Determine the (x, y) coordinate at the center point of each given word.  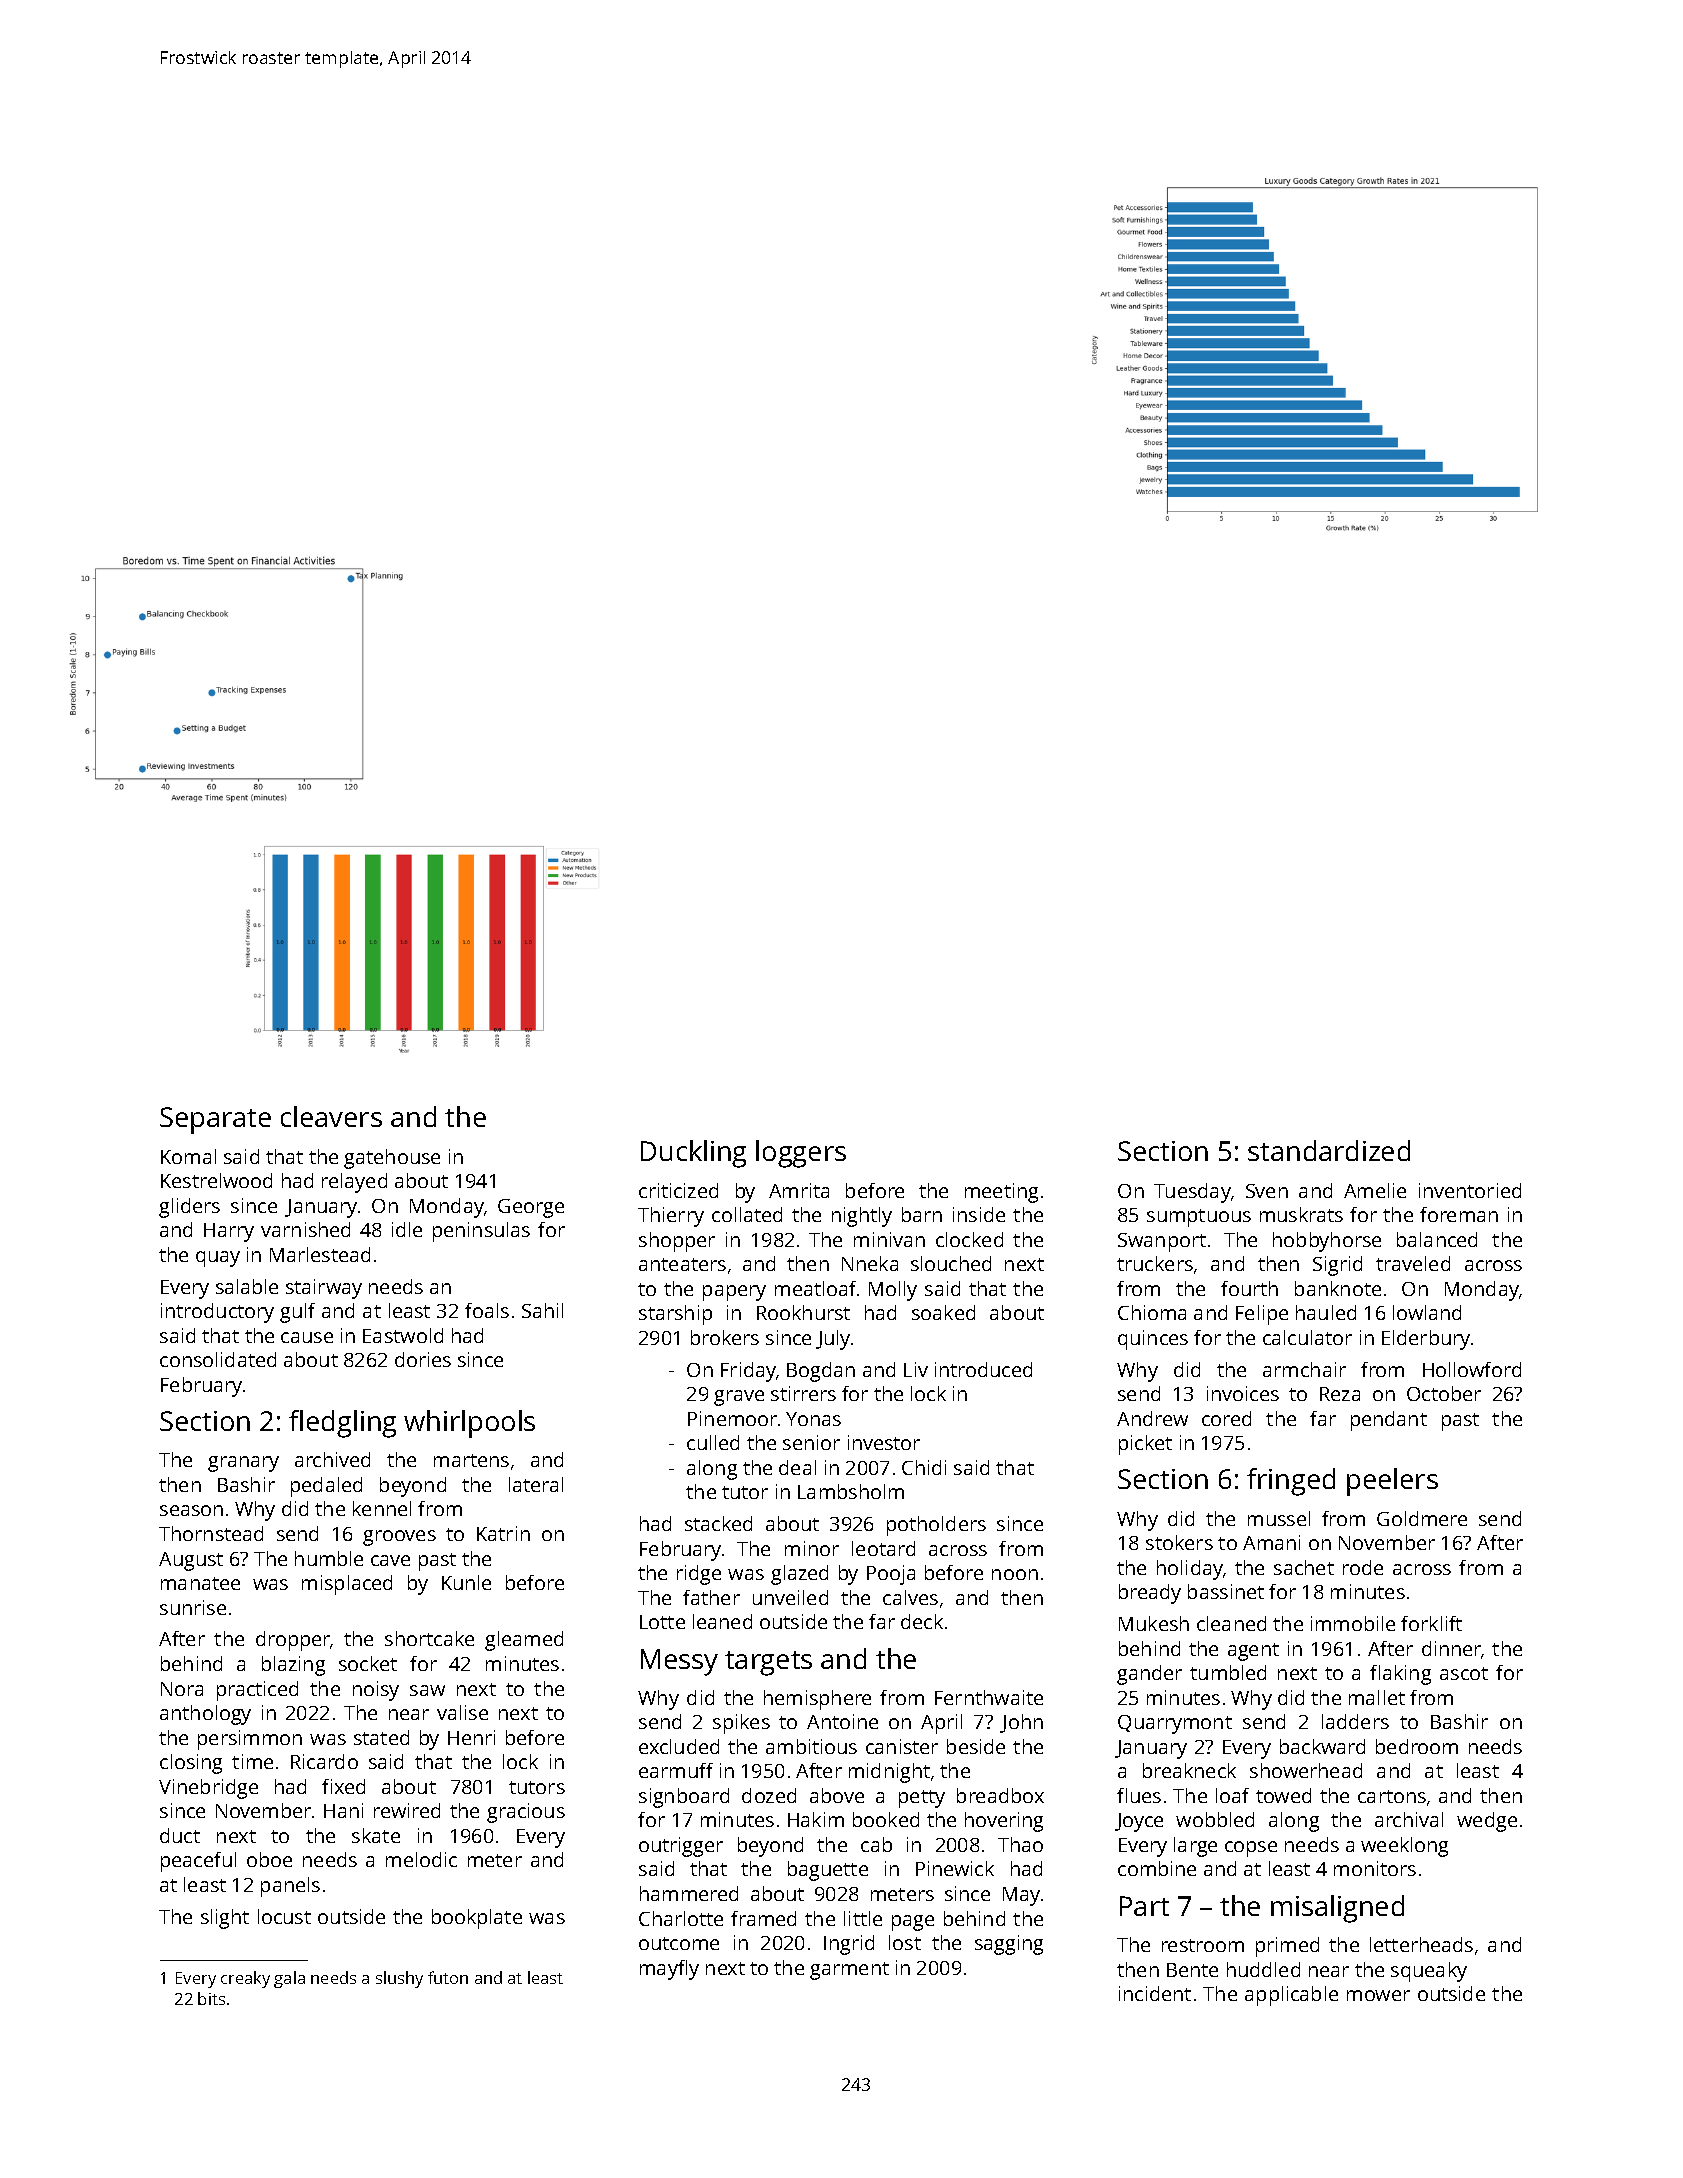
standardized (1329, 1150)
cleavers (331, 1116)
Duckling (693, 1154)
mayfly (669, 1970)
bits (211, 1998)
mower (1378, 1995)
